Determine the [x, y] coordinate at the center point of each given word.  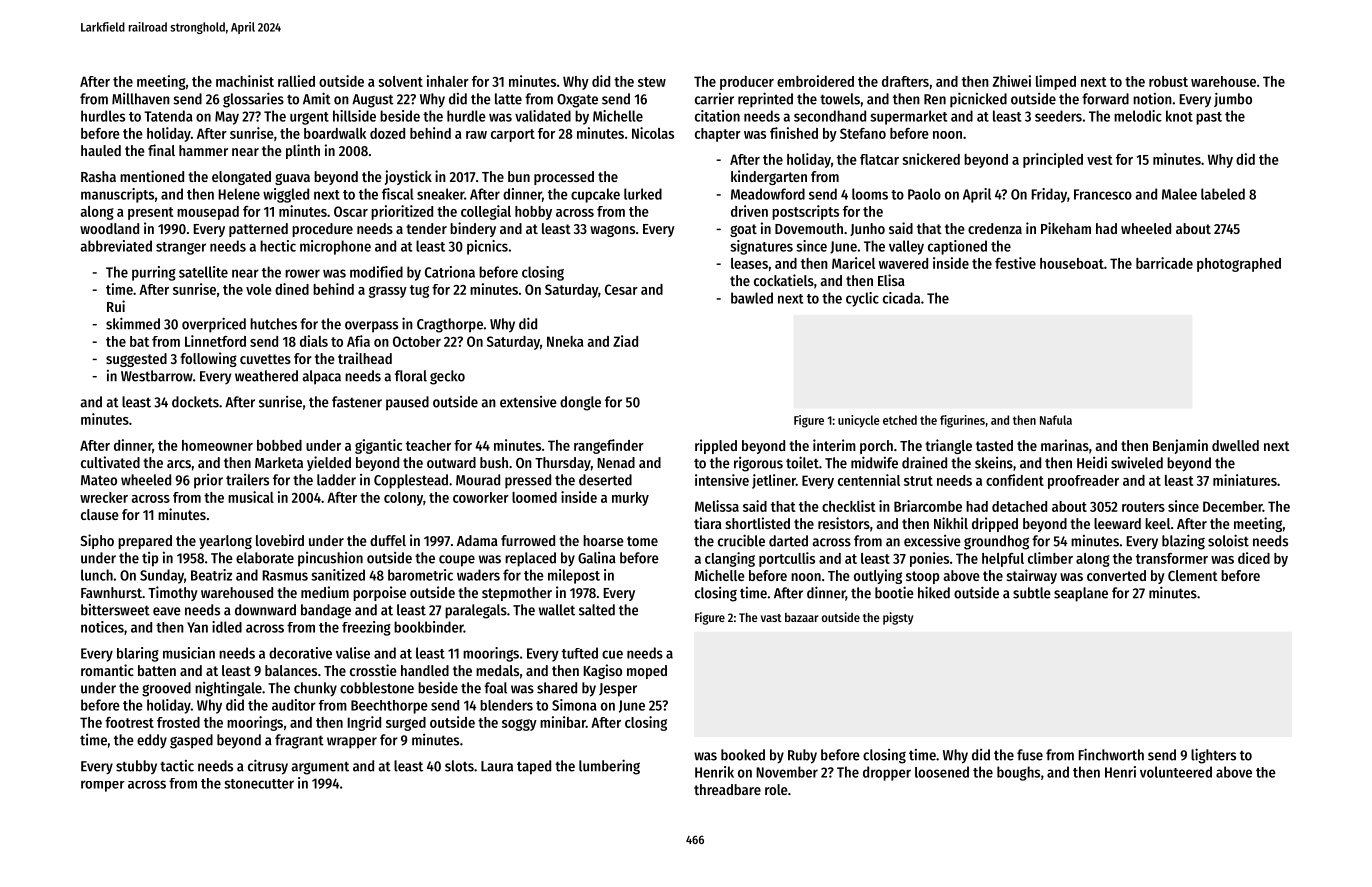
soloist [1228, 540]
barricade [1164, 263]
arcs [179, 464]
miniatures [1245, 480]
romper [103, 786]
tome [642, 541]
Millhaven [141, 99]
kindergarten [769, 177]
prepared [145, 542]
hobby [533, 213]
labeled [1223, 194]
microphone [335, 247]
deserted [605, 480]
